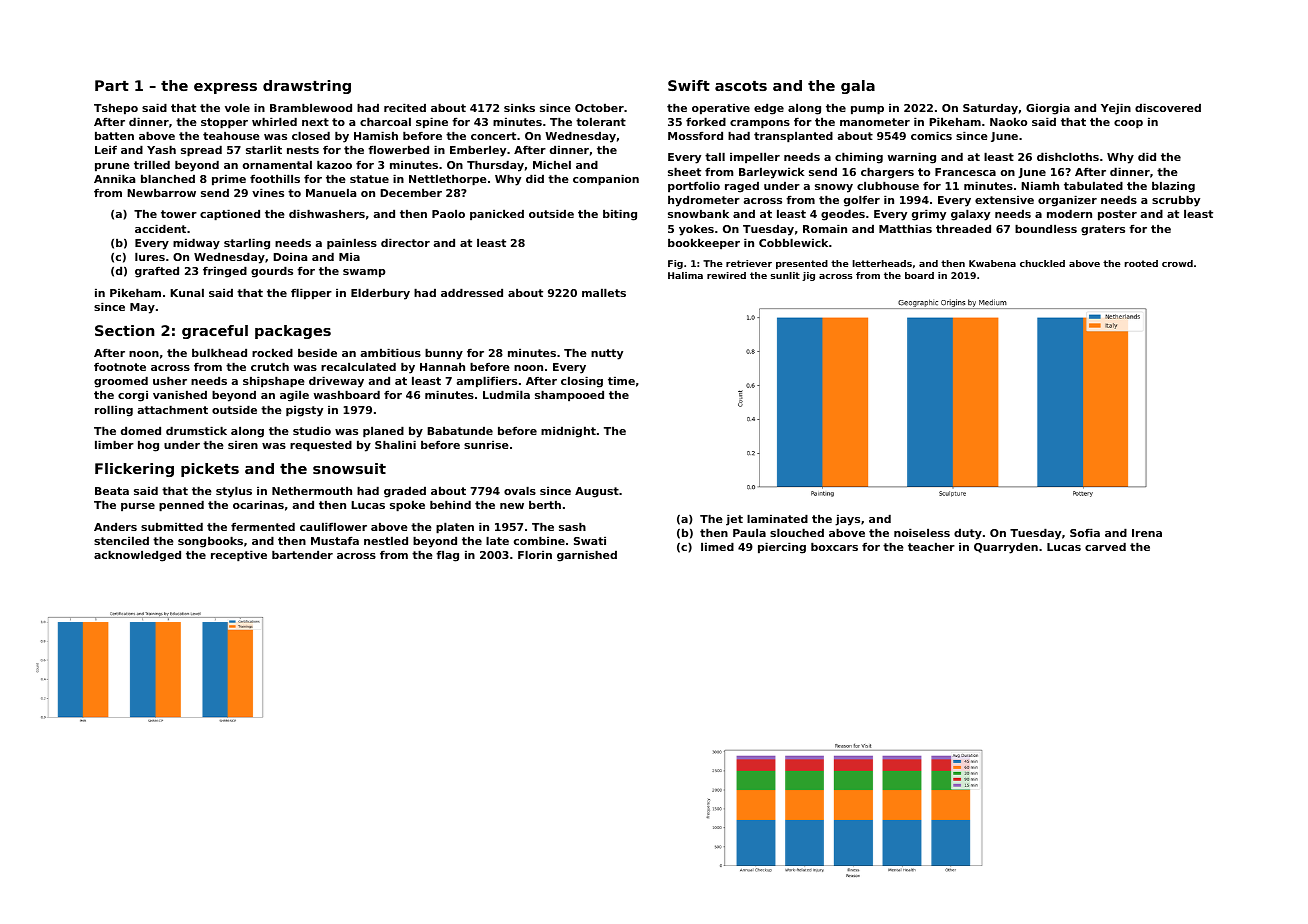 This screenshot has height=924, width=1308. Describe the element at coordinates (1168, 107) in the screenshot. I see `discovered` at that location.
